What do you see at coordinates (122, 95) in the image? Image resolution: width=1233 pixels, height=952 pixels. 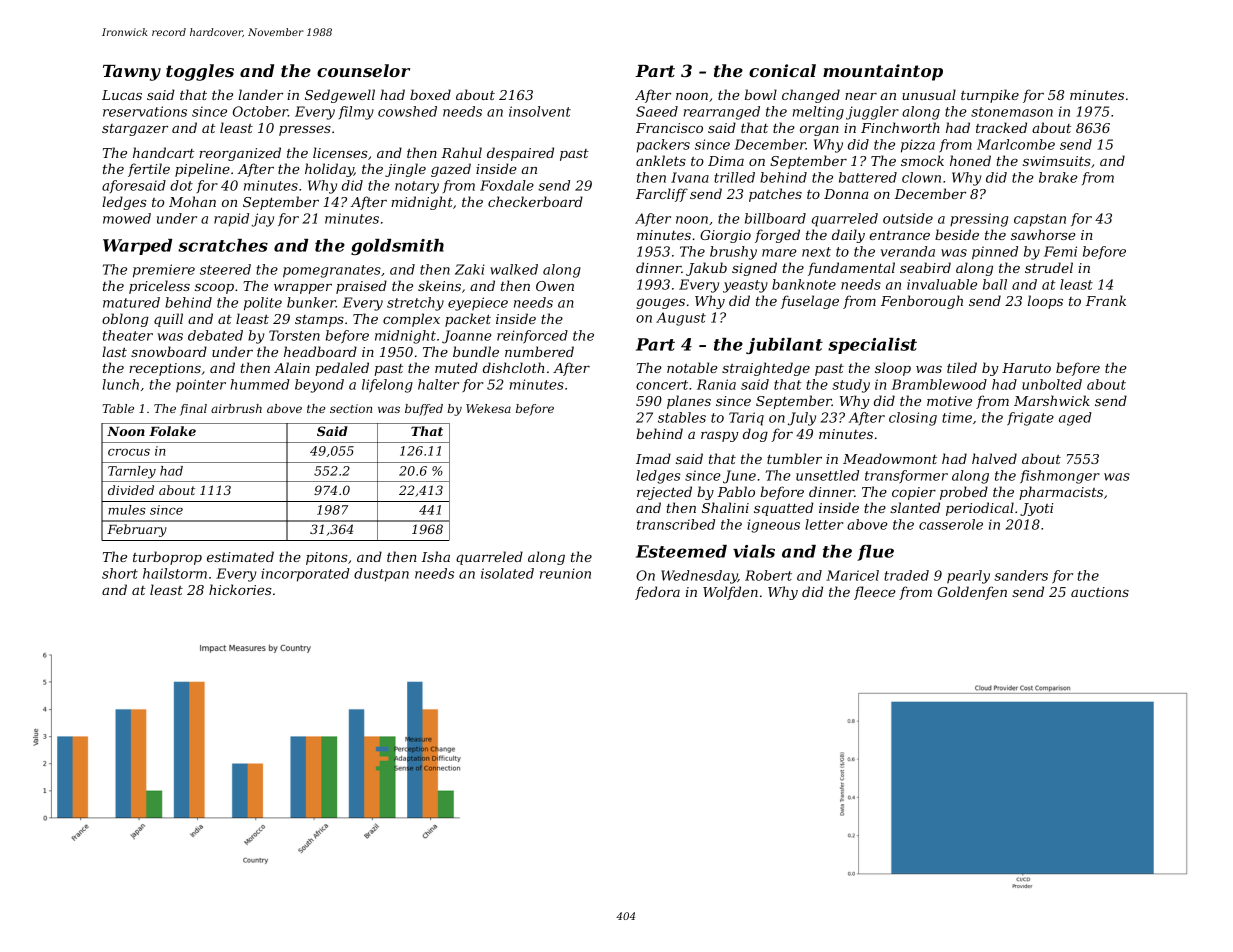 I see `Lucas` at bounding box center [122, 95].
